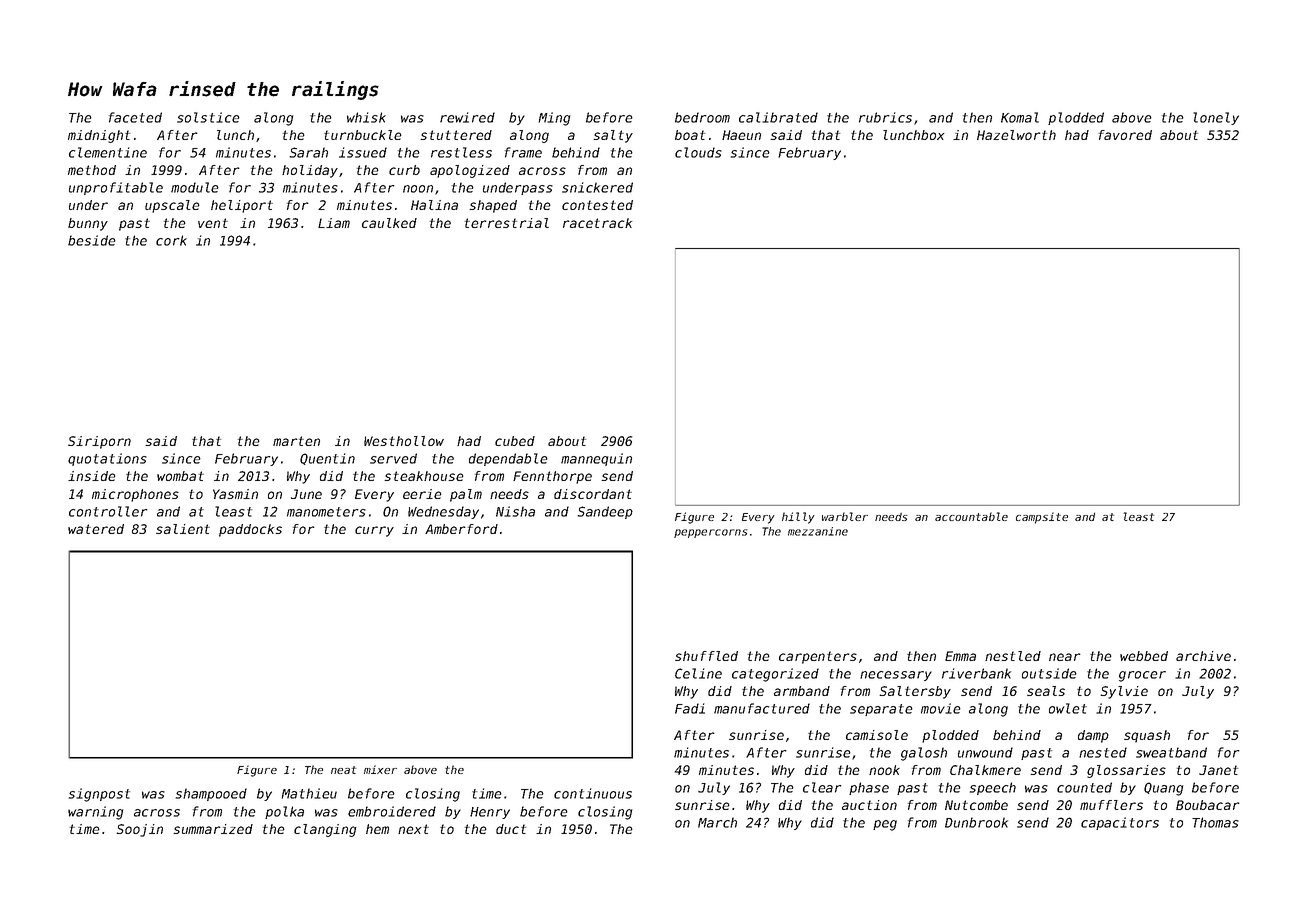 The height and width of the screenshot is (924, 1308). What do you see at coordinates (798, 518) in the screenshot?
I see `hilly` at bounding box center [798, 518].
